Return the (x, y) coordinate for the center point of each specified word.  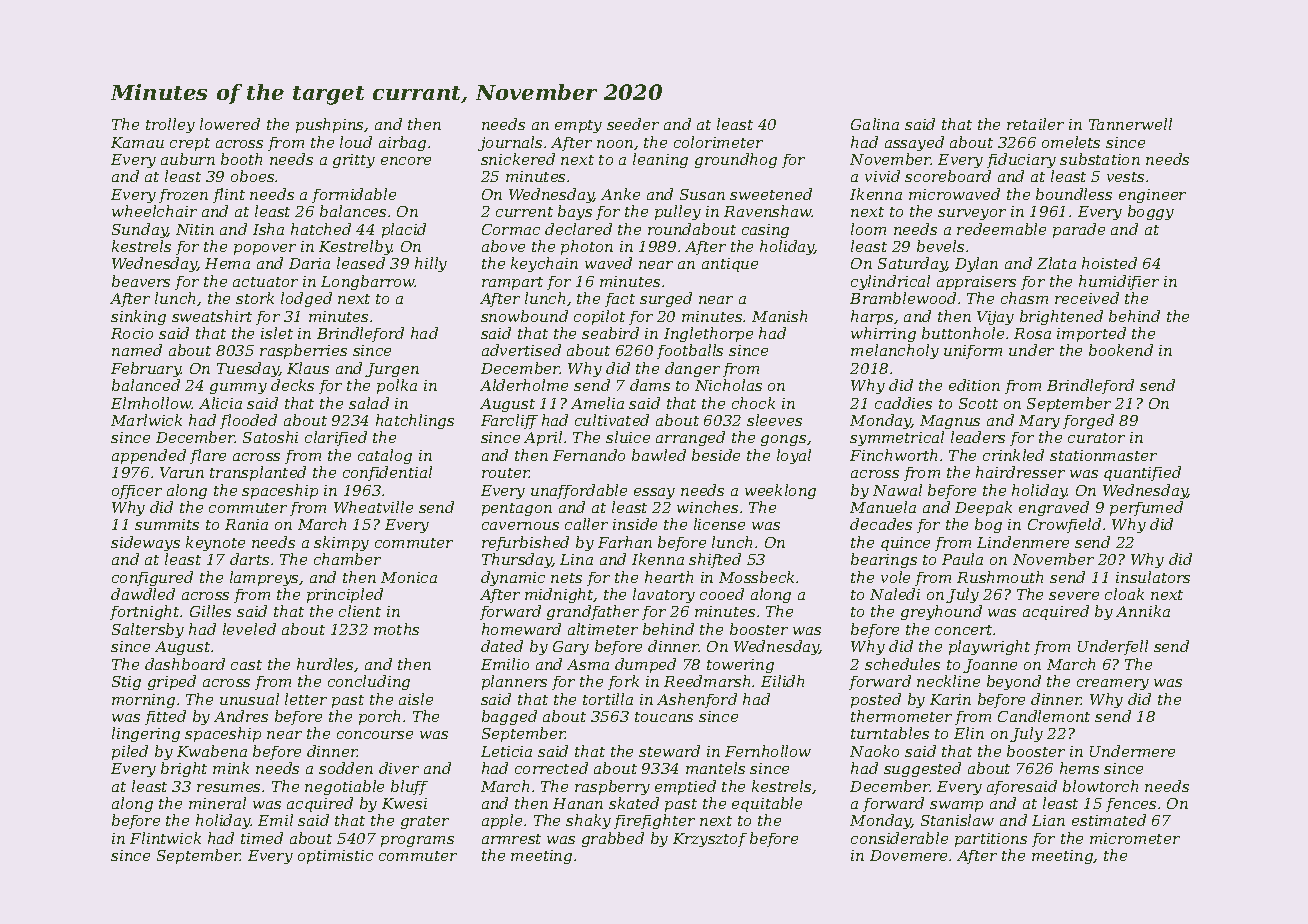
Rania (246, 524)
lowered (230, 124)
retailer (1035, 124)
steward (669, 751)
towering (740, 666)
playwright (989, 647)
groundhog (736, 160)
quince (905, 544)
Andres (241, 716)
